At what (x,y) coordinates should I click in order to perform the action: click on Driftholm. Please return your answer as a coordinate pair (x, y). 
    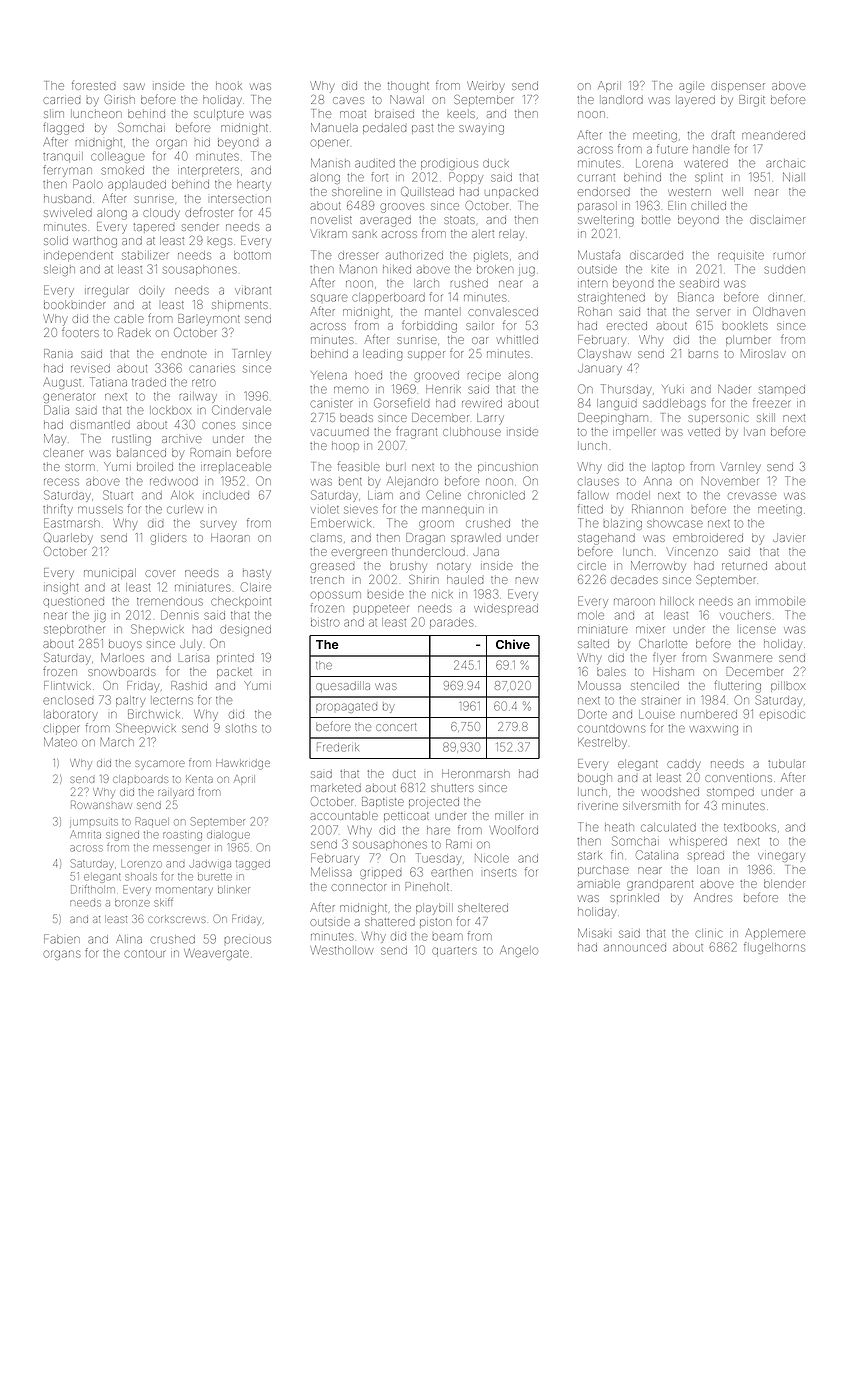
    Looking at the image, I should click on (93, 889).
